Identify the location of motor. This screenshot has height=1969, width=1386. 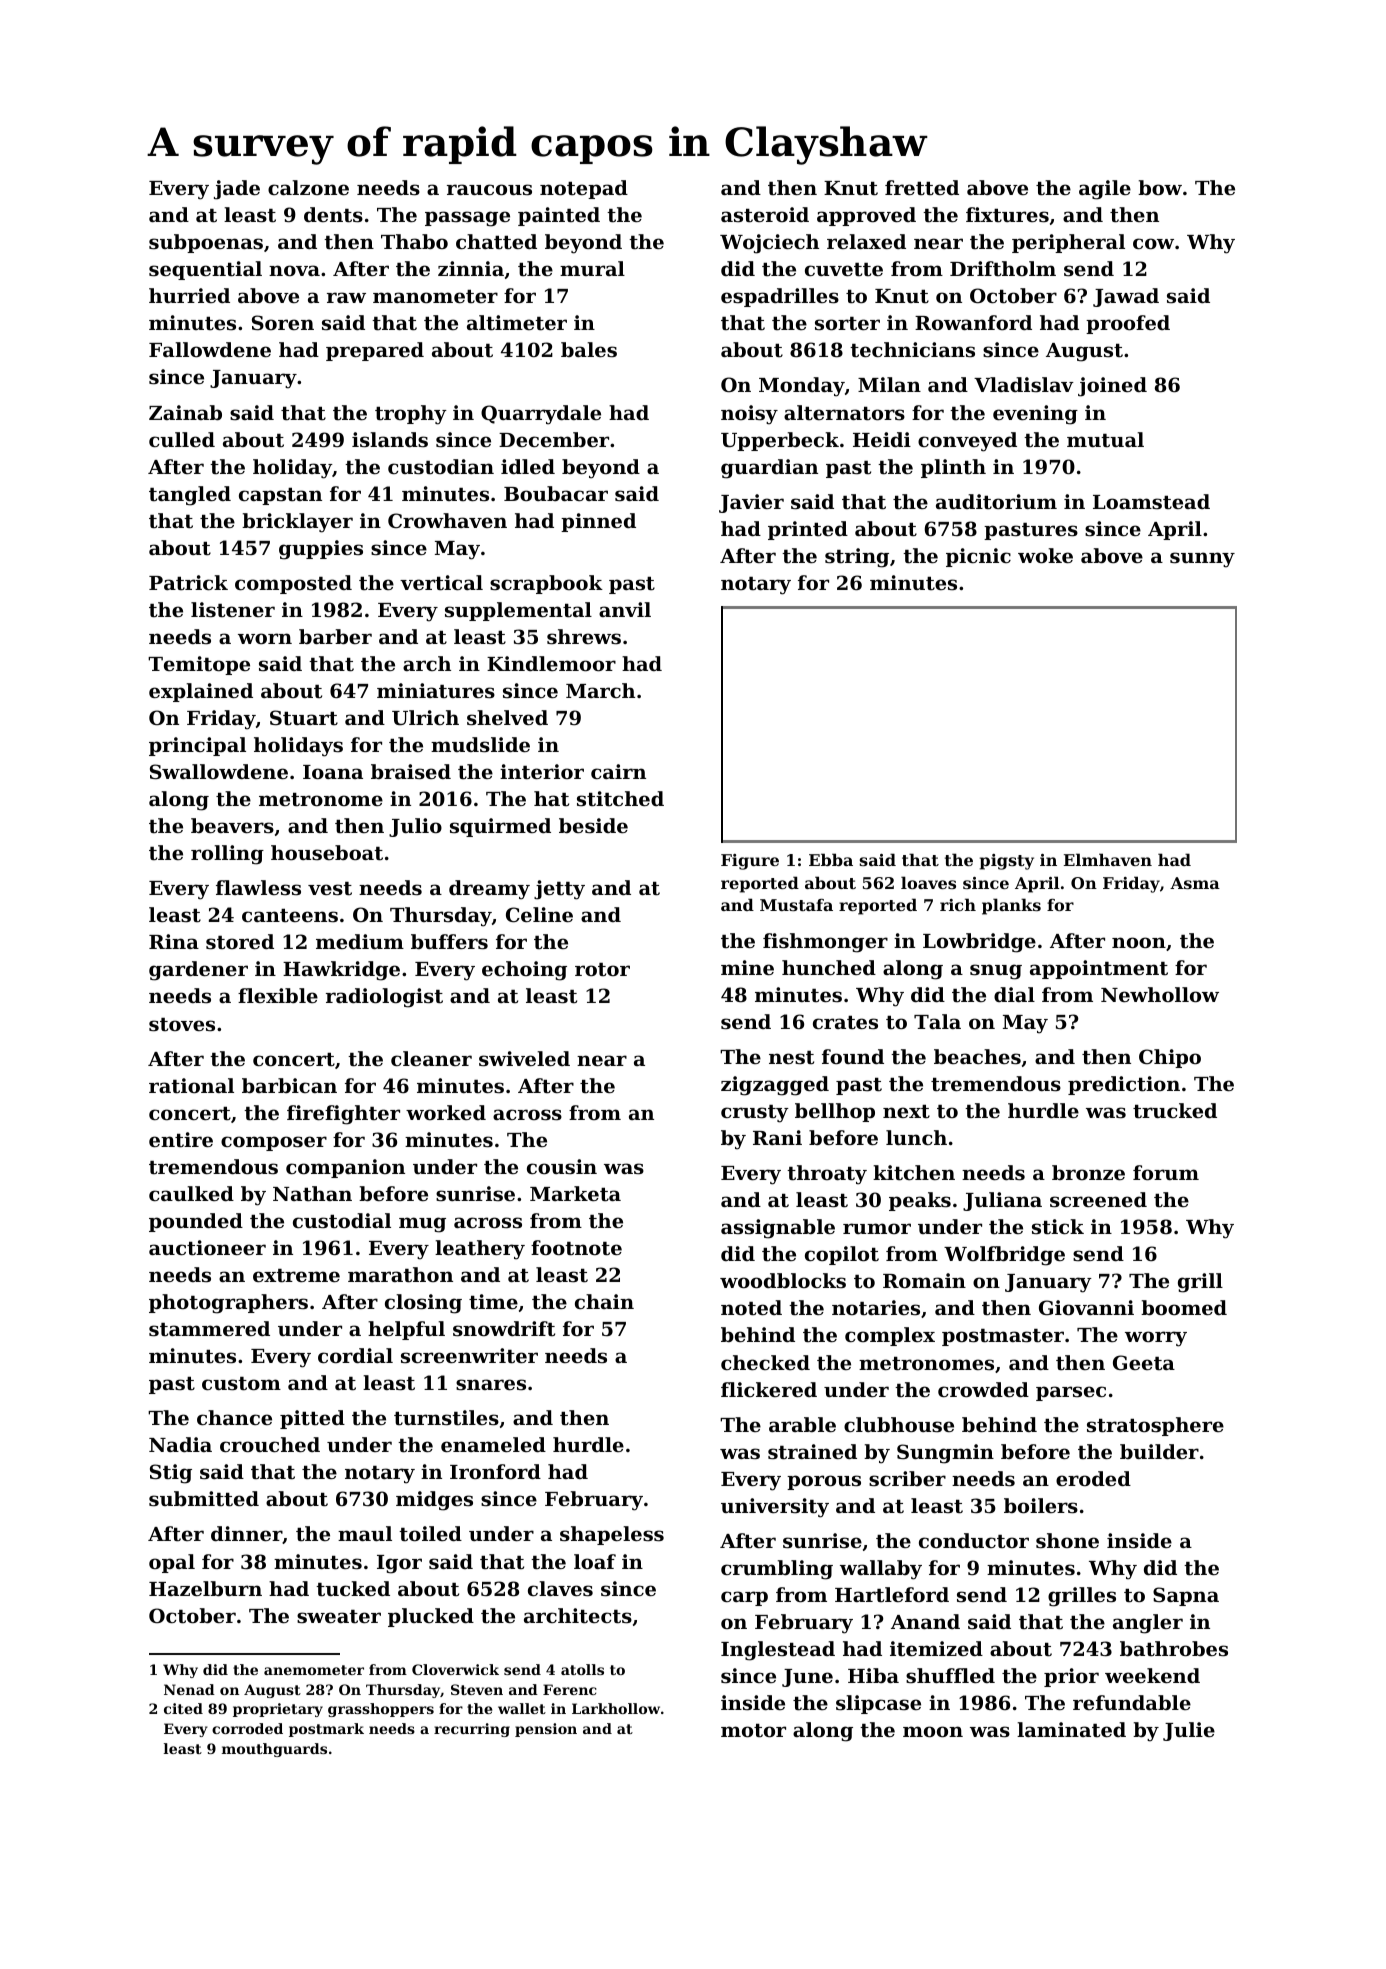
(753, 1731).
